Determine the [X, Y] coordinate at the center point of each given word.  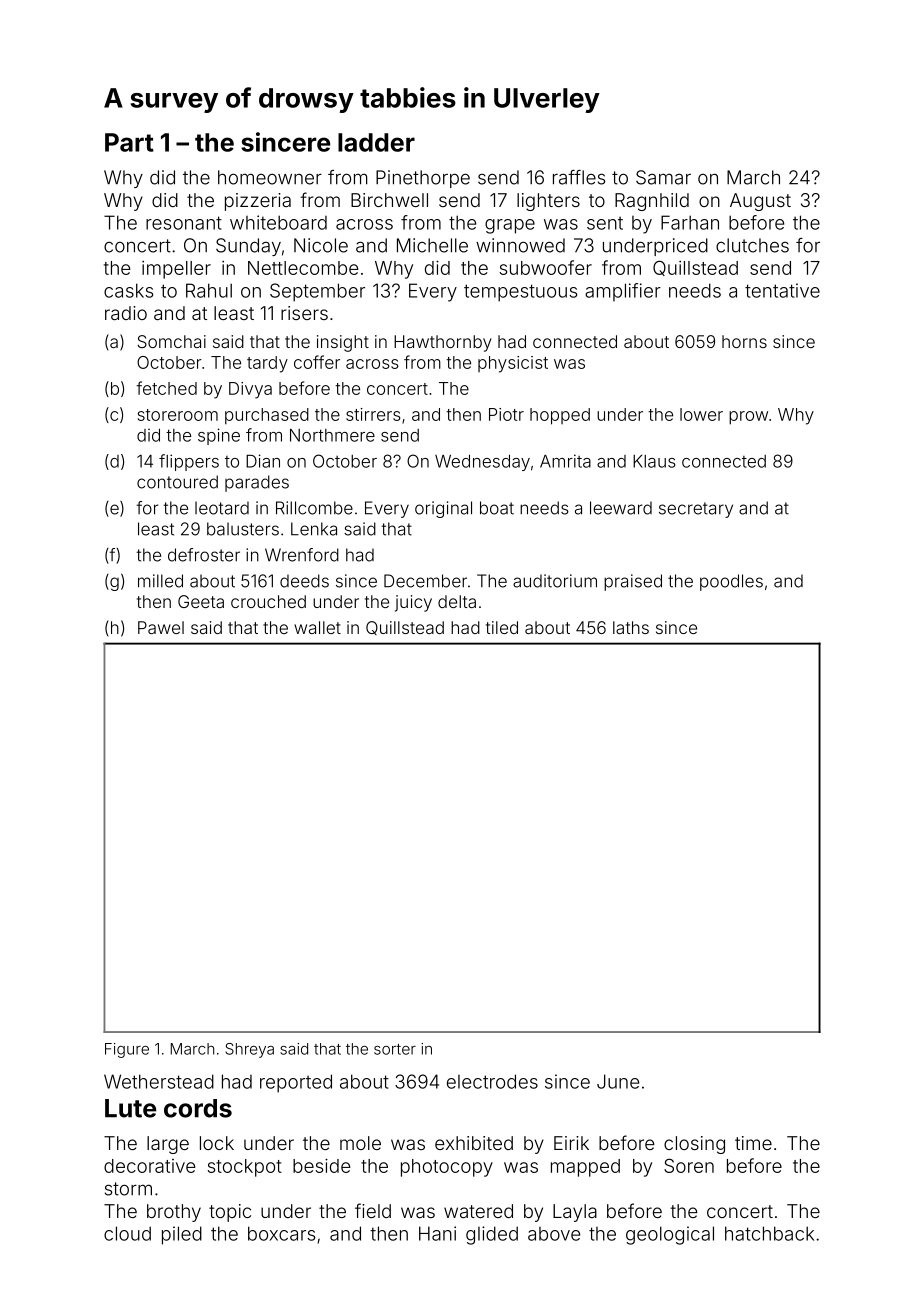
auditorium [555, 581]
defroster [204, 555]
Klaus [654, 461]
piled [182, 1235]
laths [631, 627]
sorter [395, 1049]
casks [128, 290]
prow [748, 418]
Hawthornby [443, 343]
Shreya [249, 1050]
